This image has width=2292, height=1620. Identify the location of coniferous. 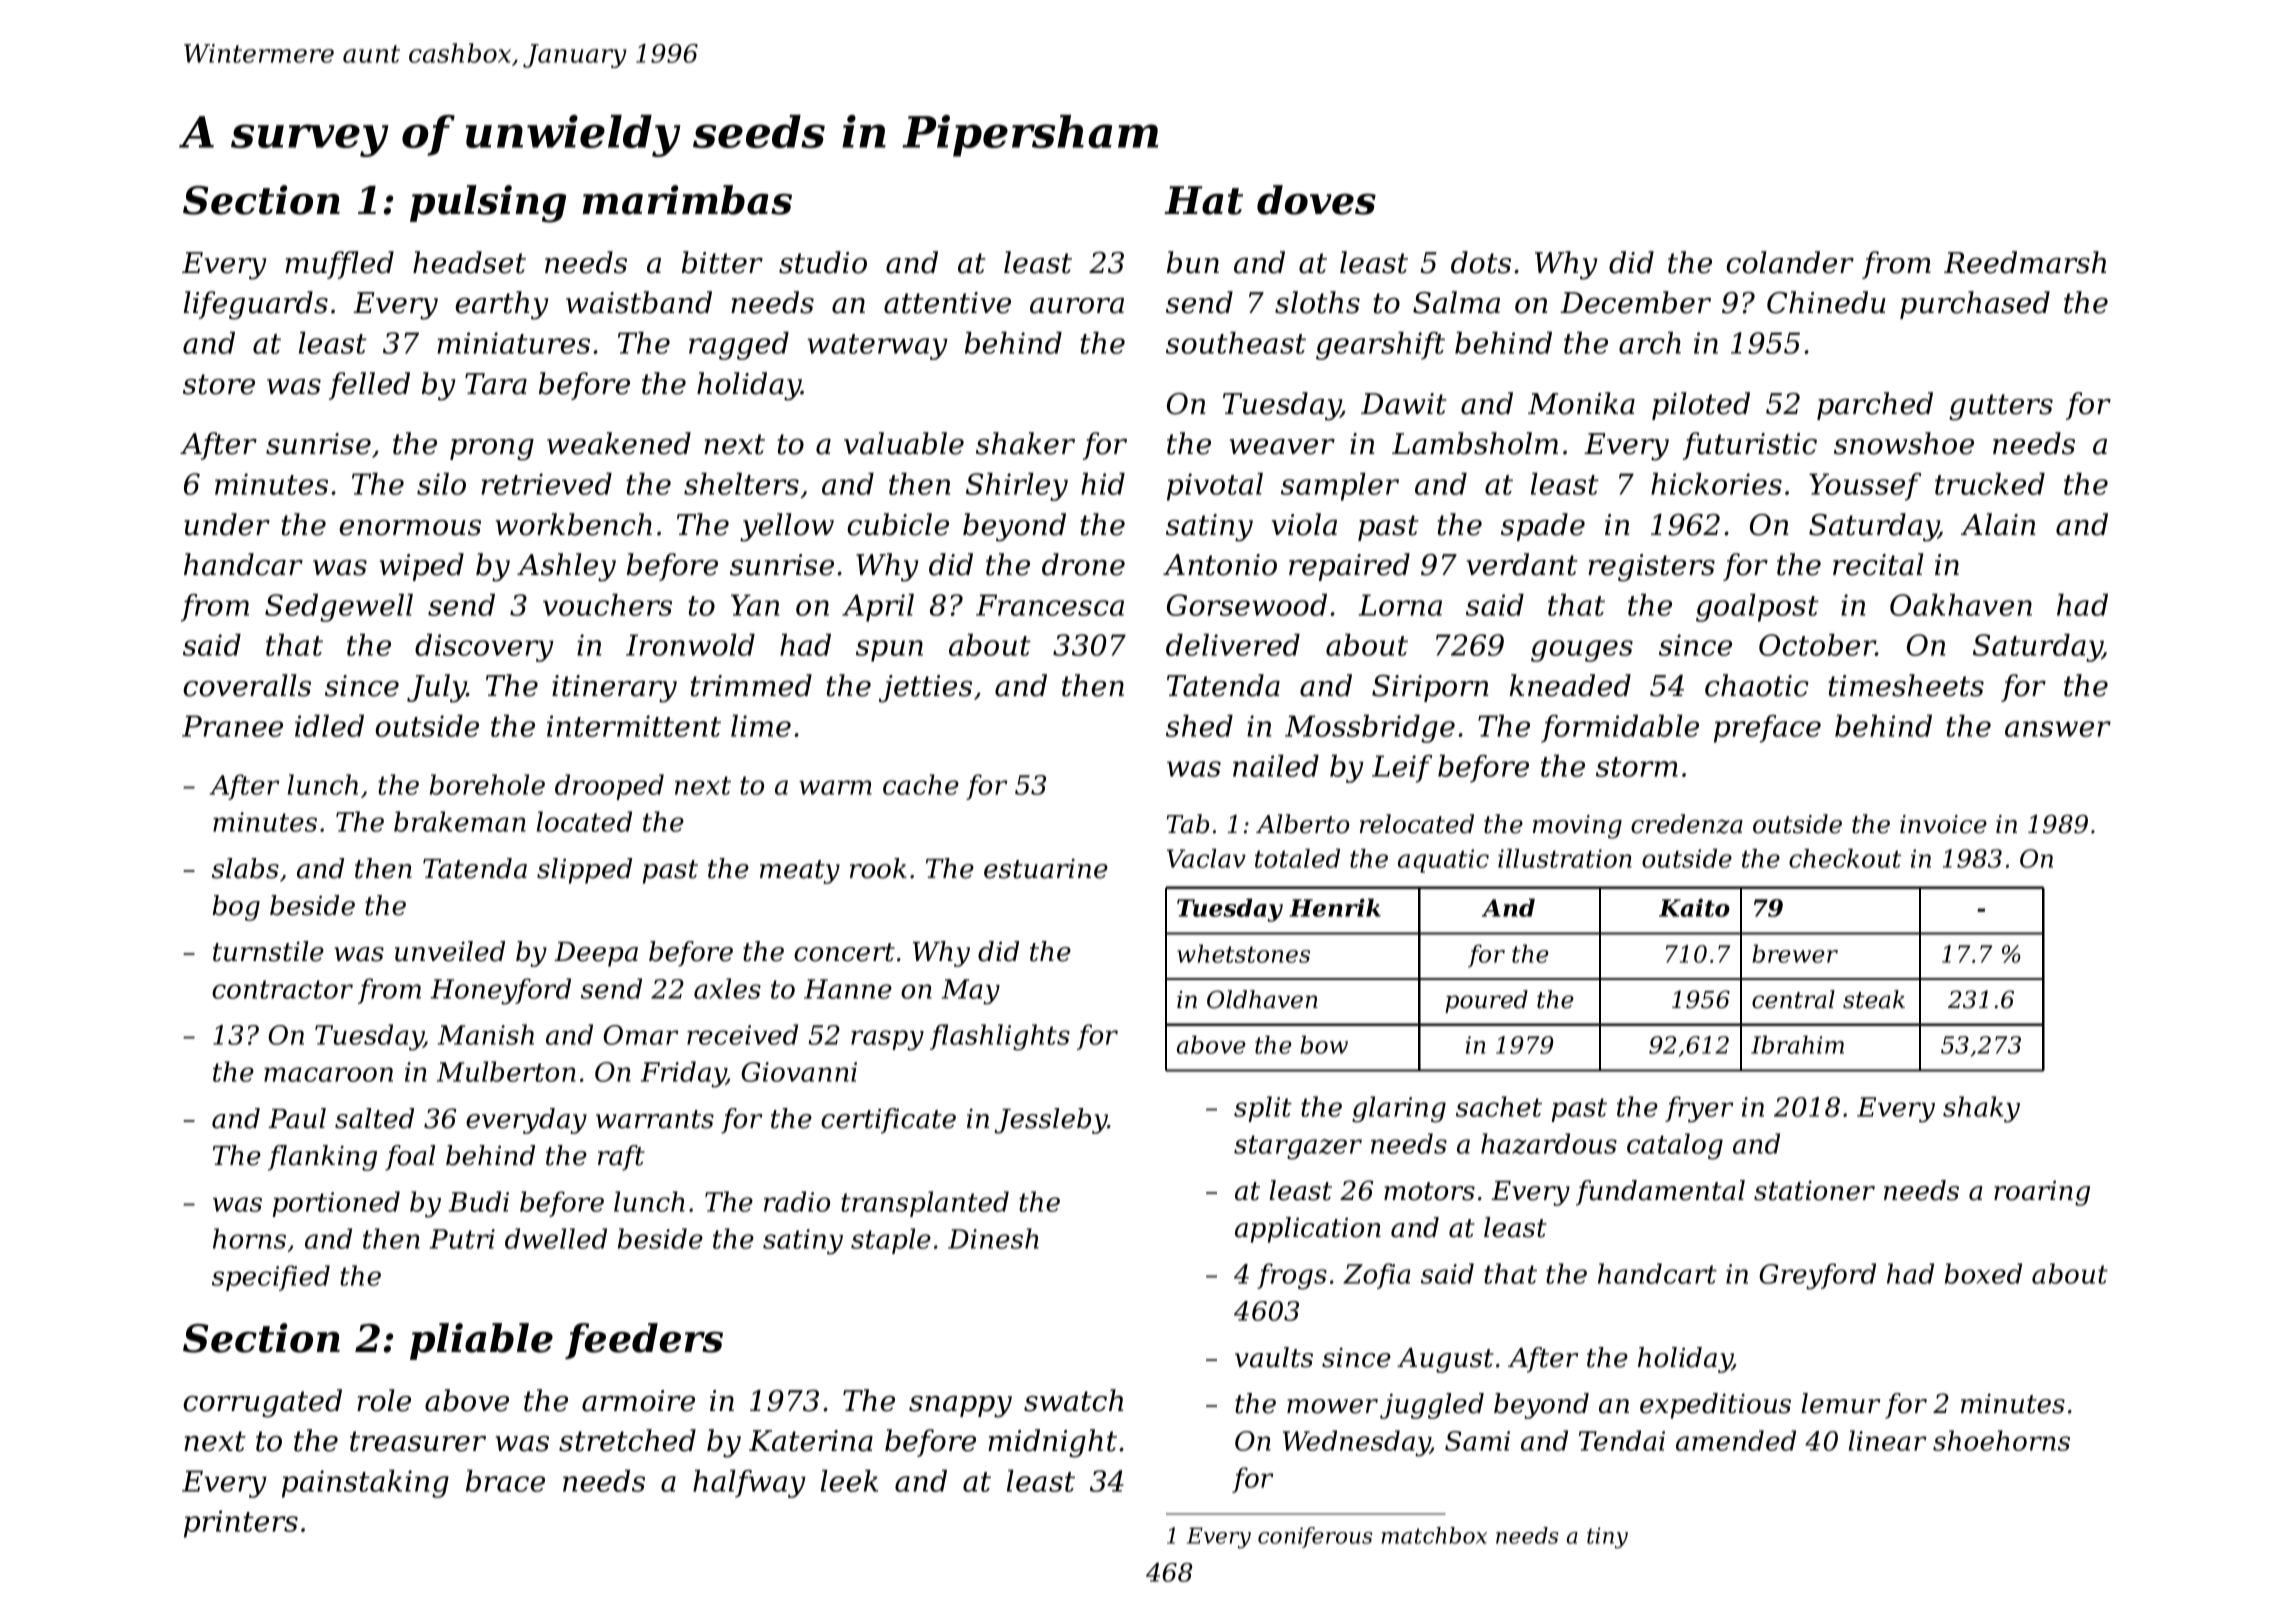
(1315, 1537).
